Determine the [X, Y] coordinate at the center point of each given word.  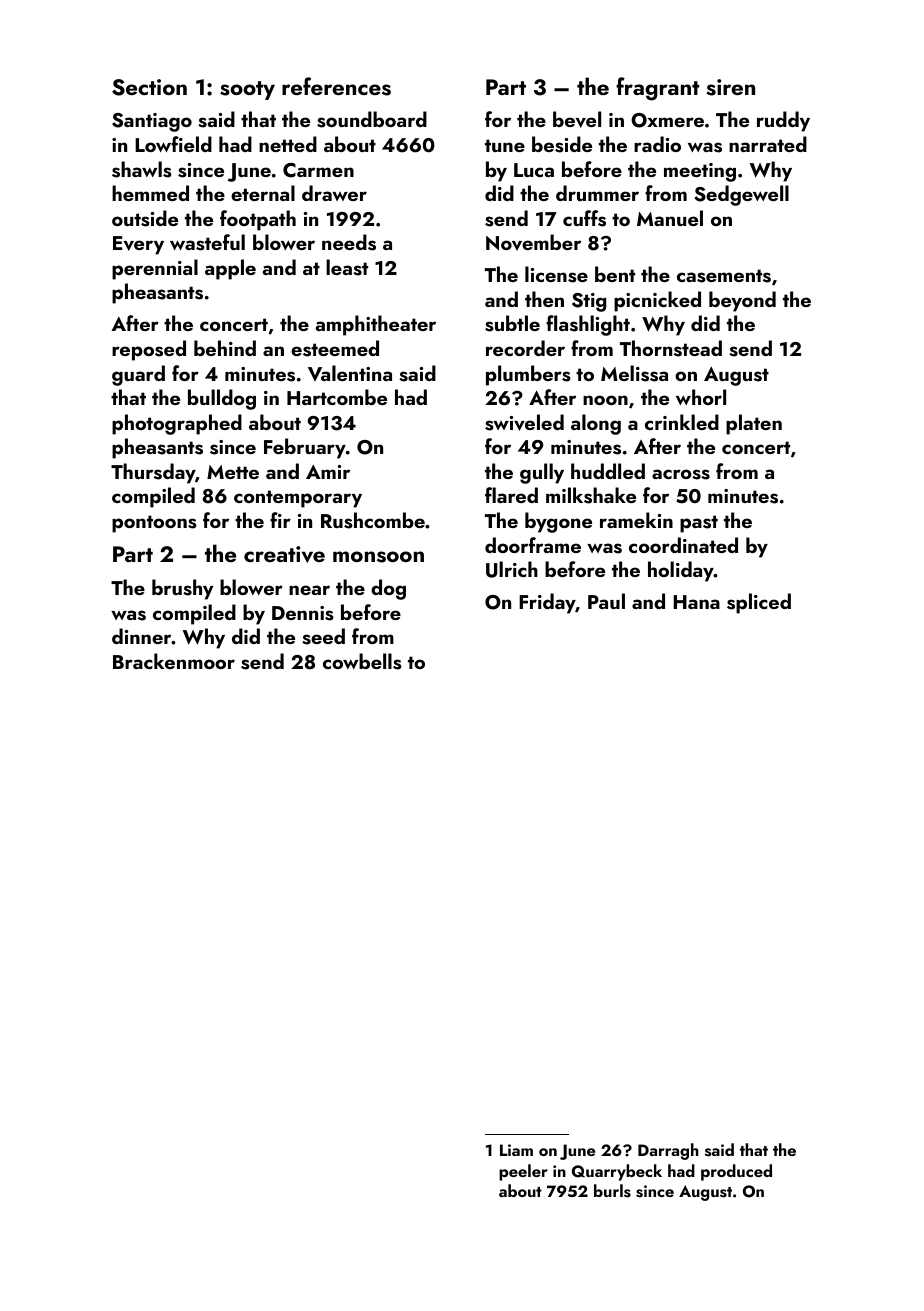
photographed [177, 424]
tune [505, 145]
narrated [768, 144]
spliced [759, 603]
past [699, 524]
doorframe [533, 545]
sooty [247, 90]
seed [323, 636]
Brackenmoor [174, 661]
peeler [523, 1172]
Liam [516, 1150]
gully [542, 473]
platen [754, 424]
